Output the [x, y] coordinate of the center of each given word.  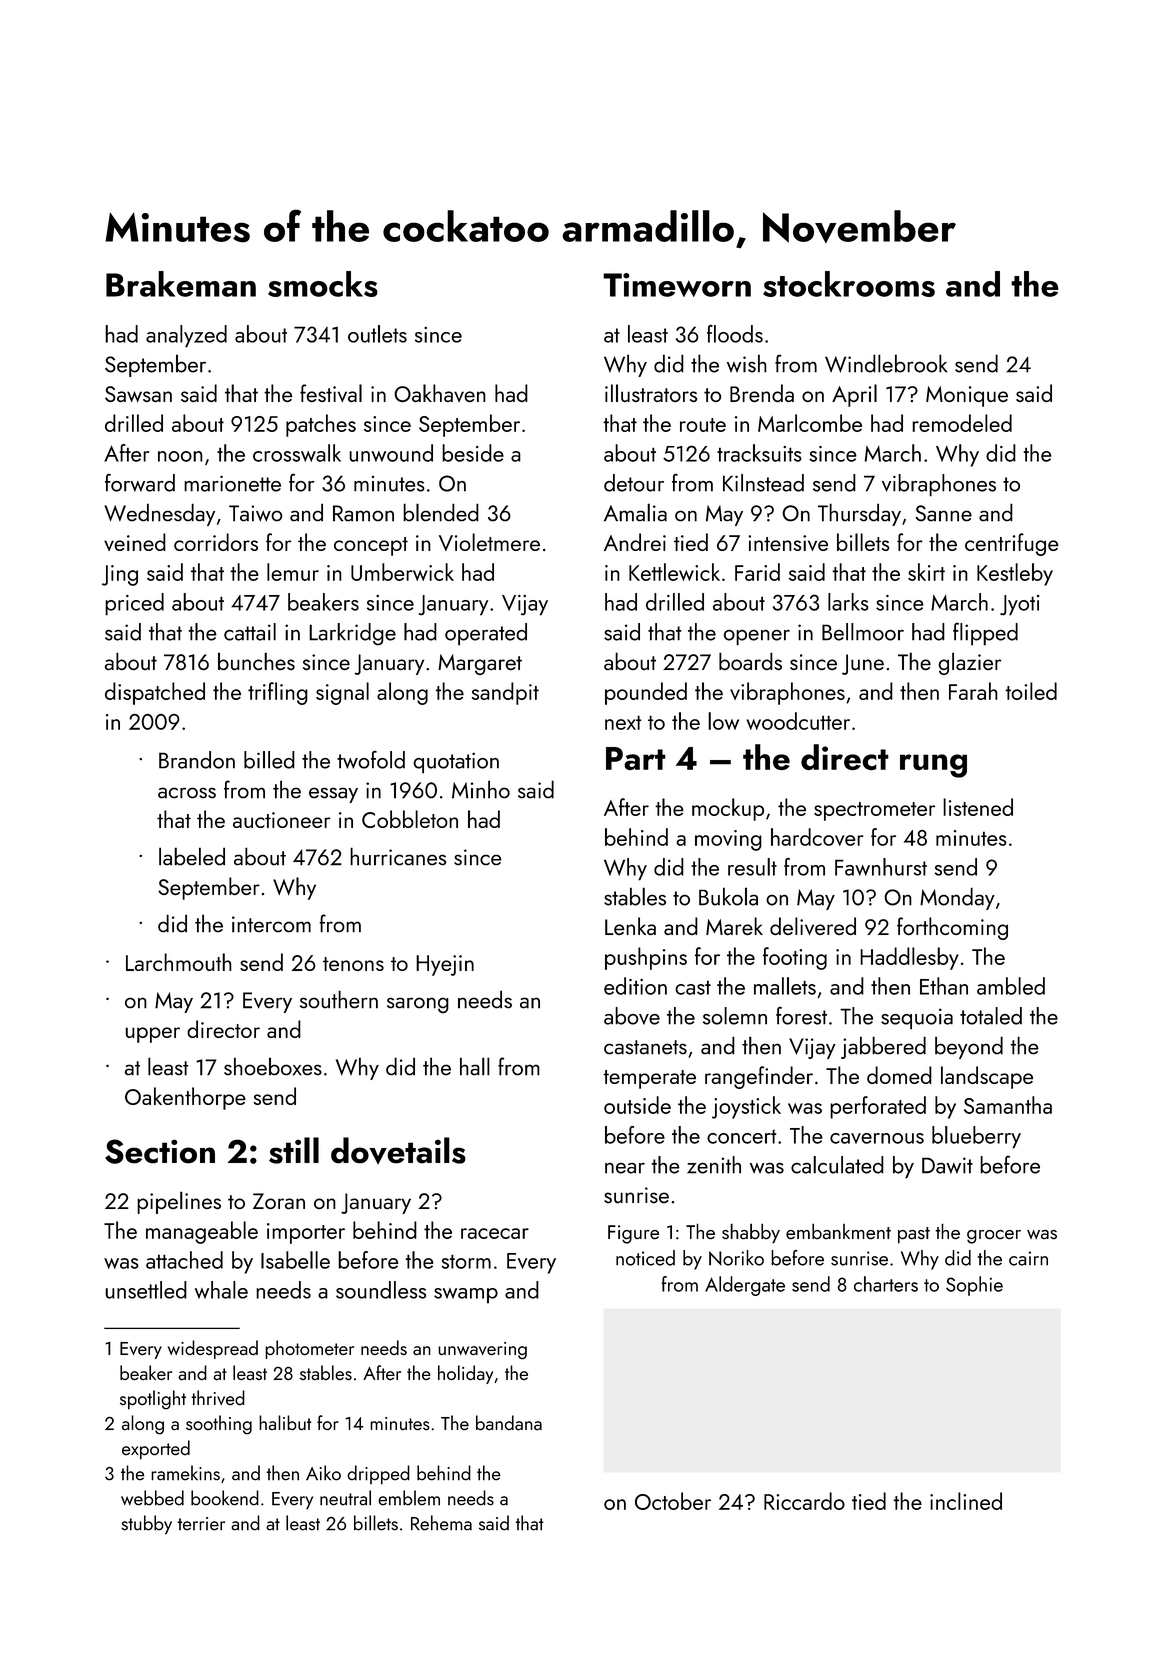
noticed [645, 1258]
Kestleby [1015, 574]
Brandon [197, 760]
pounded [646, 693]
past [914, 1235]
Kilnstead [763, 483]
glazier [969, 663]
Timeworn [677, 285]
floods [735, 334]
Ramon [363, 513]
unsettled [146, 1290]
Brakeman [181, 284]
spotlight [153, 1400]
